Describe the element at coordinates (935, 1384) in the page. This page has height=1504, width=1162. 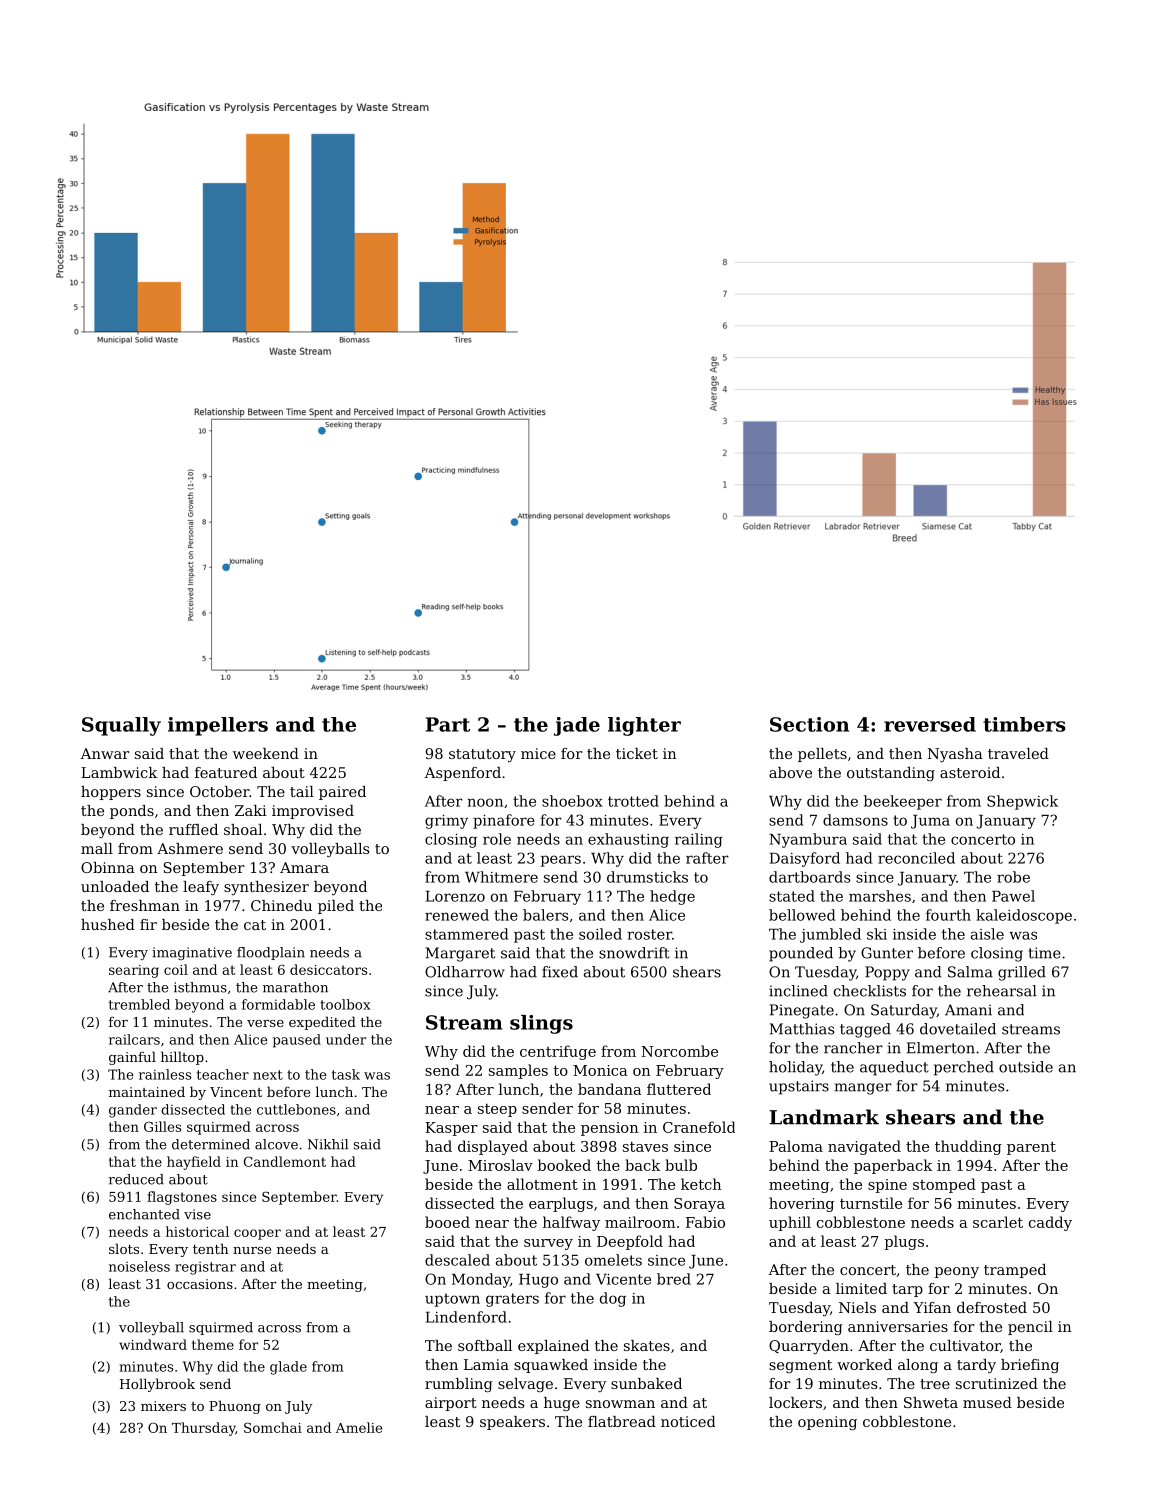
I see `tree` at that location.
